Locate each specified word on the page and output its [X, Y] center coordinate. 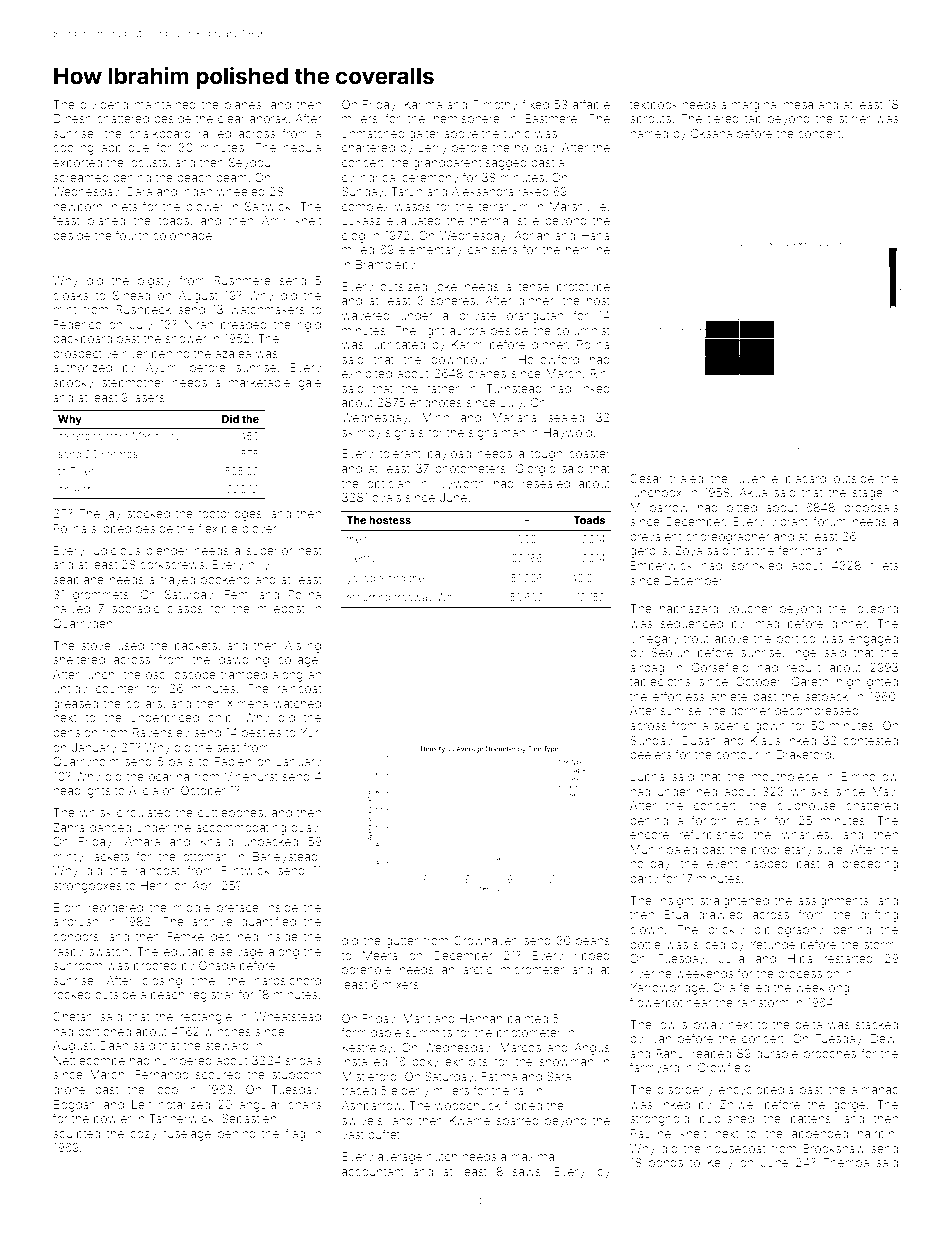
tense [534, 287]
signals [405, 434]
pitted [742, 509]
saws [527, 1172]
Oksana [711, 133]
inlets [123, 206]
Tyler [82, 472]
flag [295, 1134]
